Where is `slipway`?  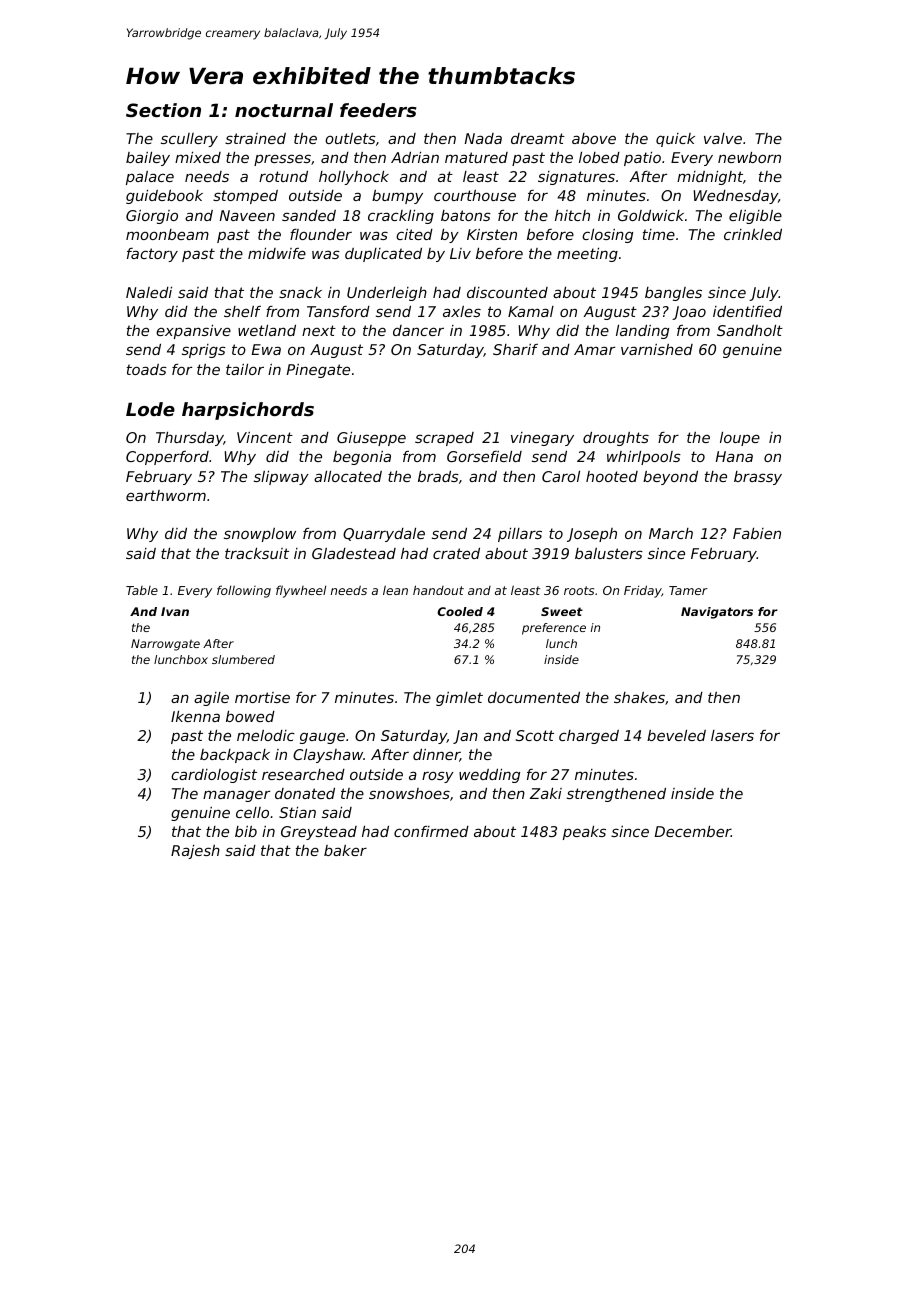
slipway is located at coordinates (281, 478).
